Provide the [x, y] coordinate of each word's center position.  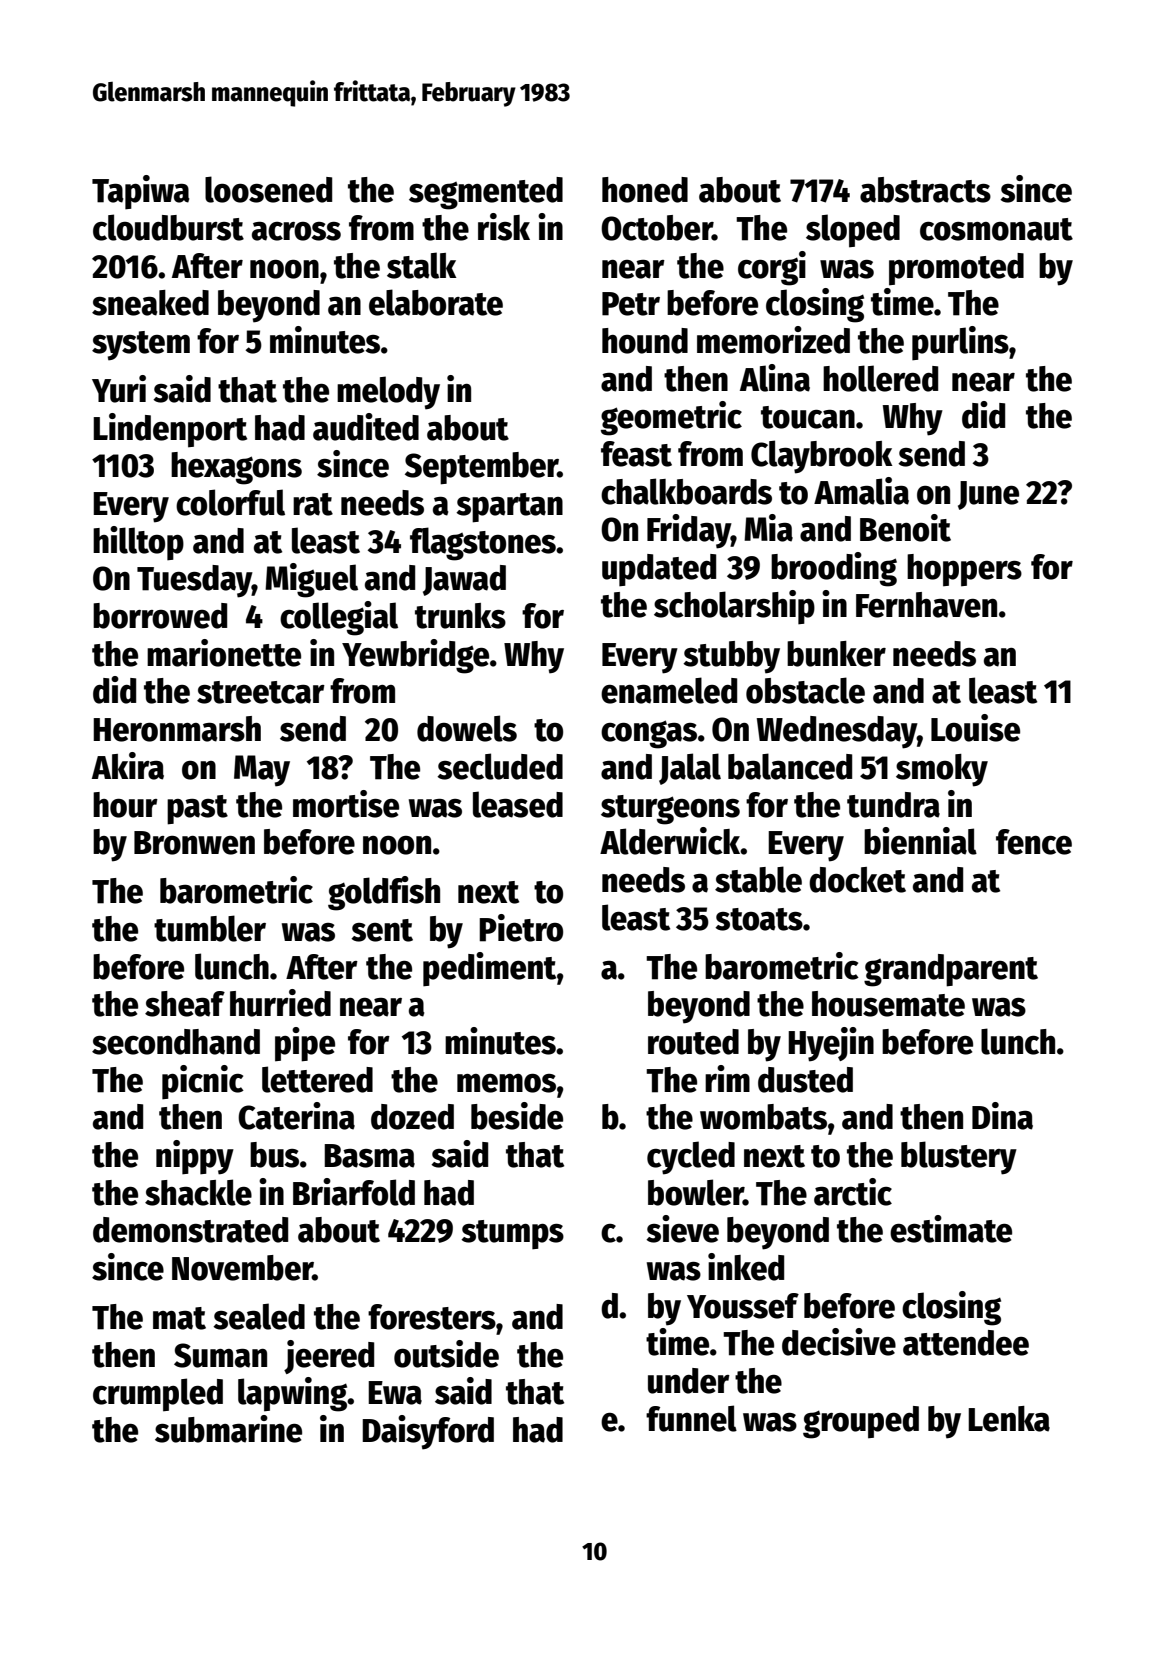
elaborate [436, 302]
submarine [228, 1429]
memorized [773, 340]
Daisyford [428, 1432]
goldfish [384, 893]
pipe [305, 1044]
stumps [512, 1235]
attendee [966, 1343]
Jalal [690, 769]
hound [645, 341]
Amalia [861, 491]
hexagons [236, 468]
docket [857, 880]
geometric [671, 418]
